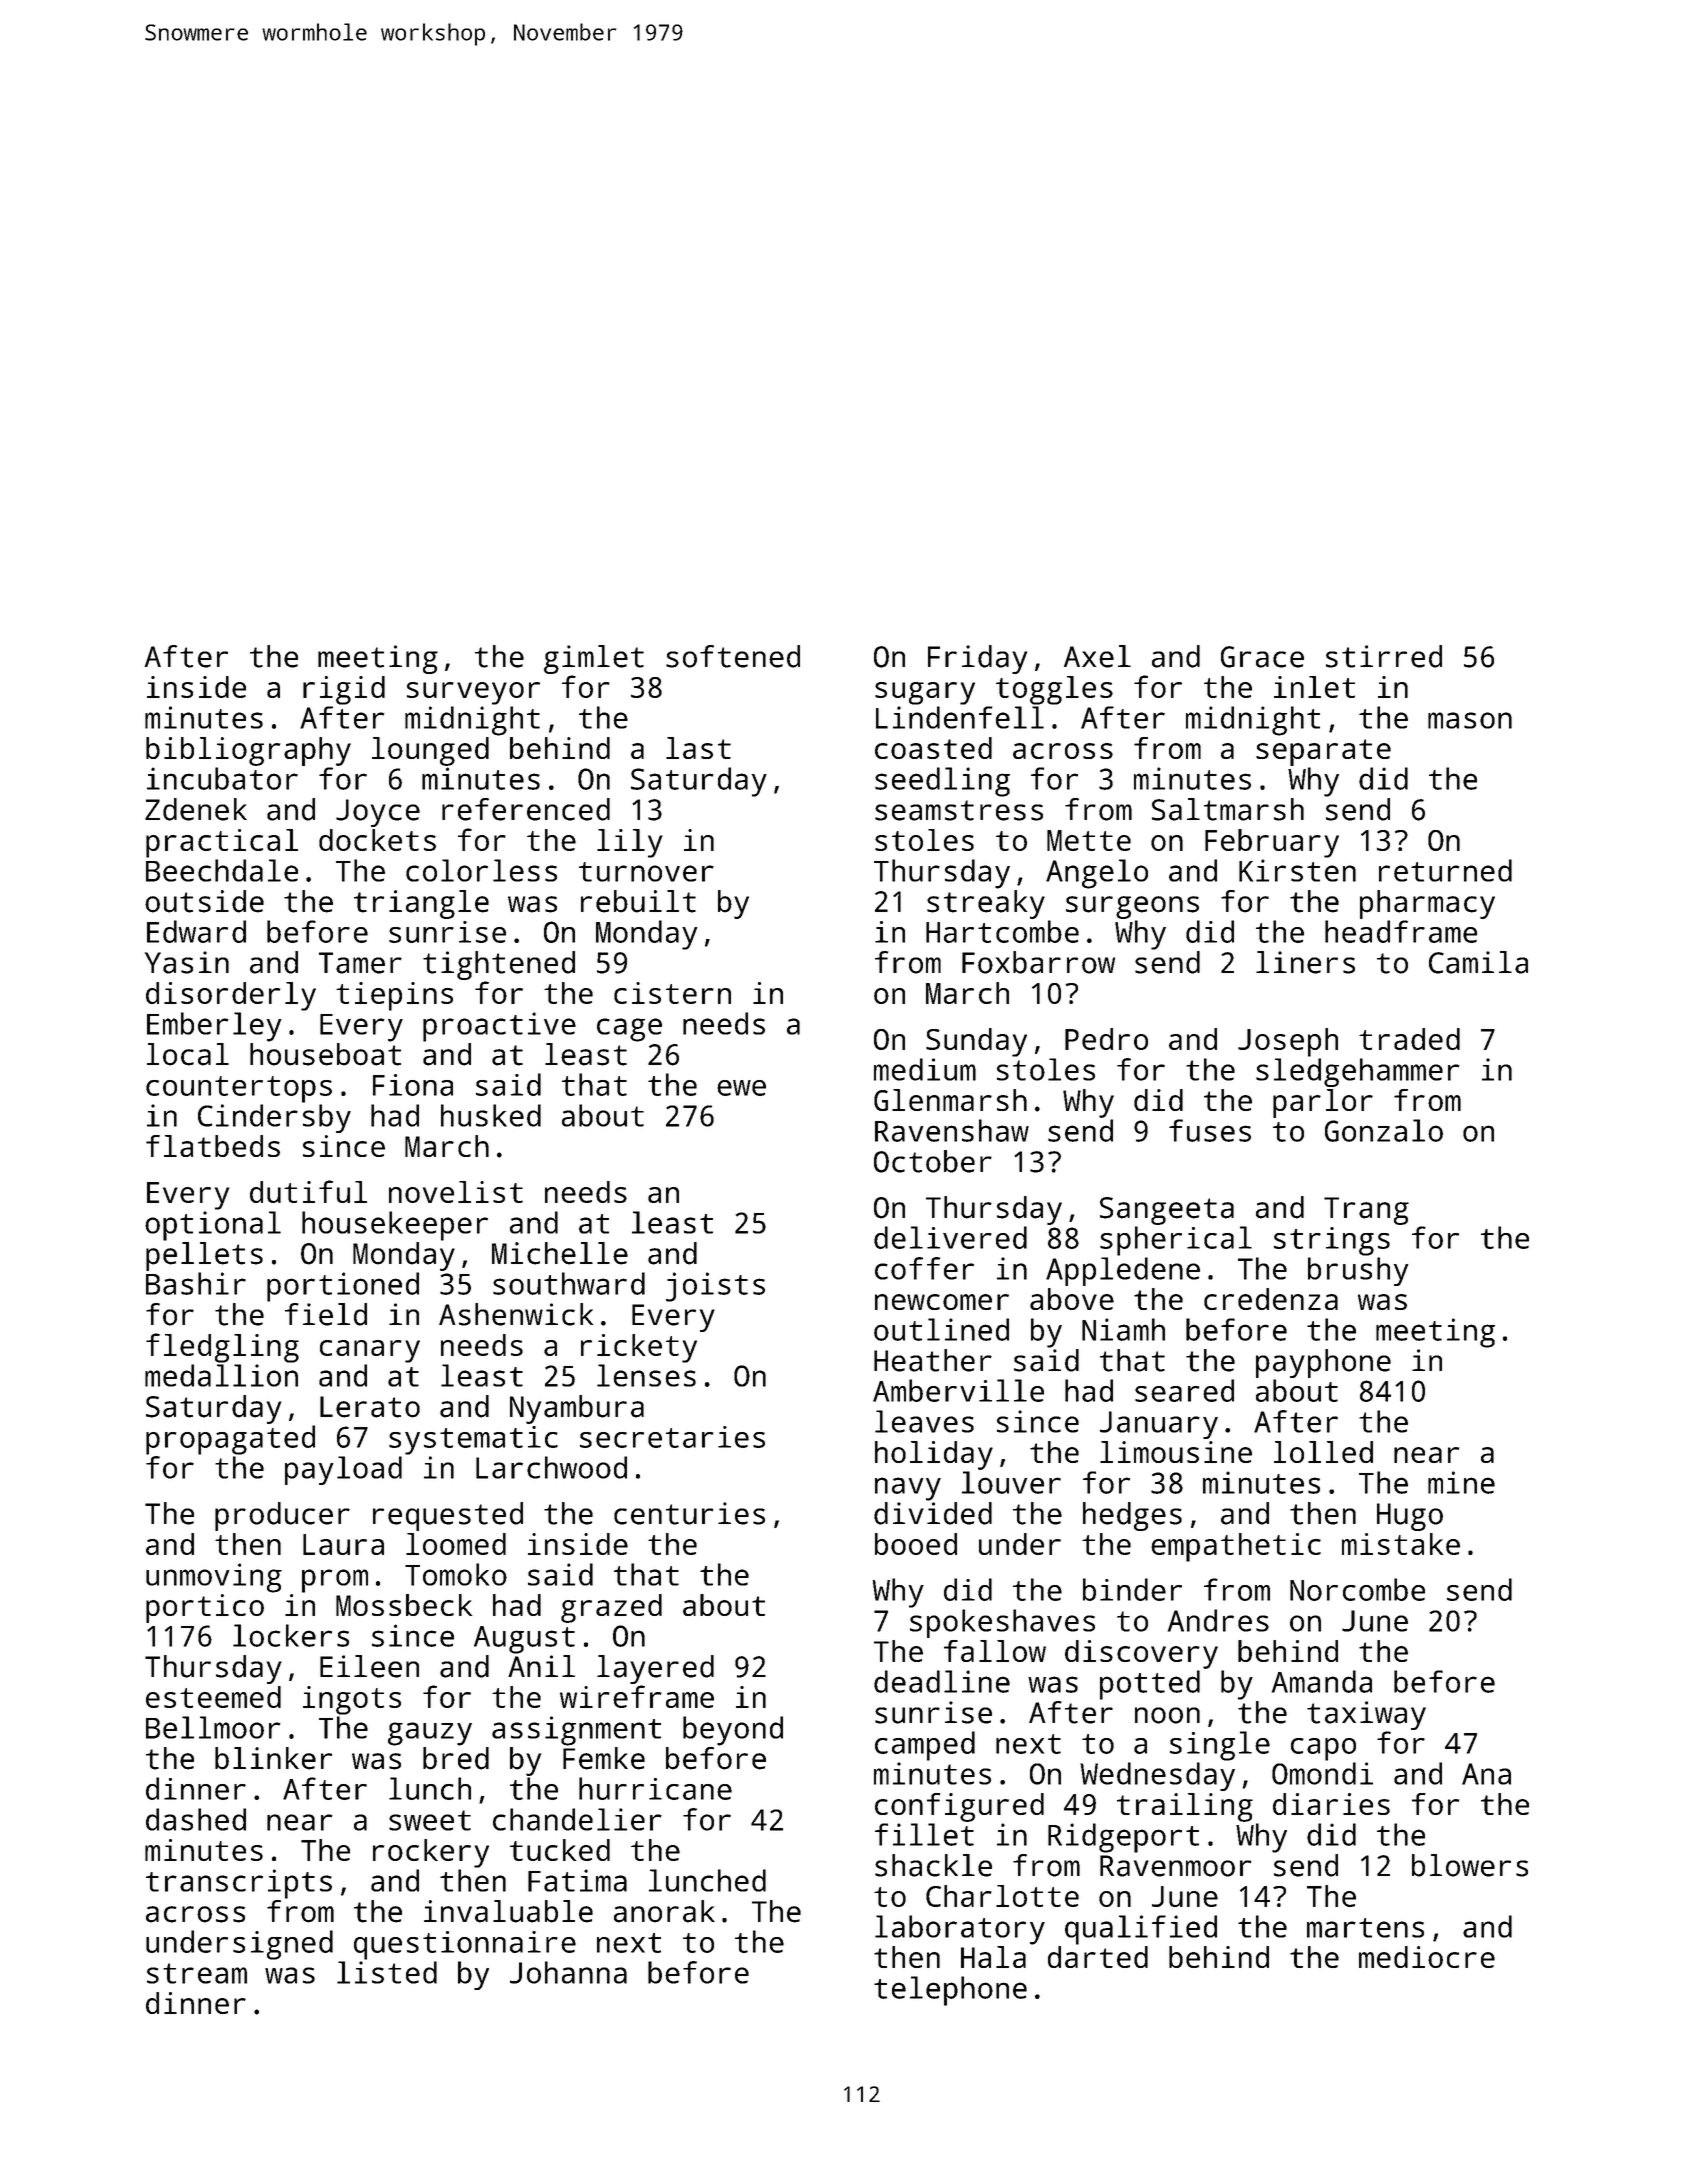  Describe the element at coordinates (986, 904) in the page. I see `streaky` at that location.
